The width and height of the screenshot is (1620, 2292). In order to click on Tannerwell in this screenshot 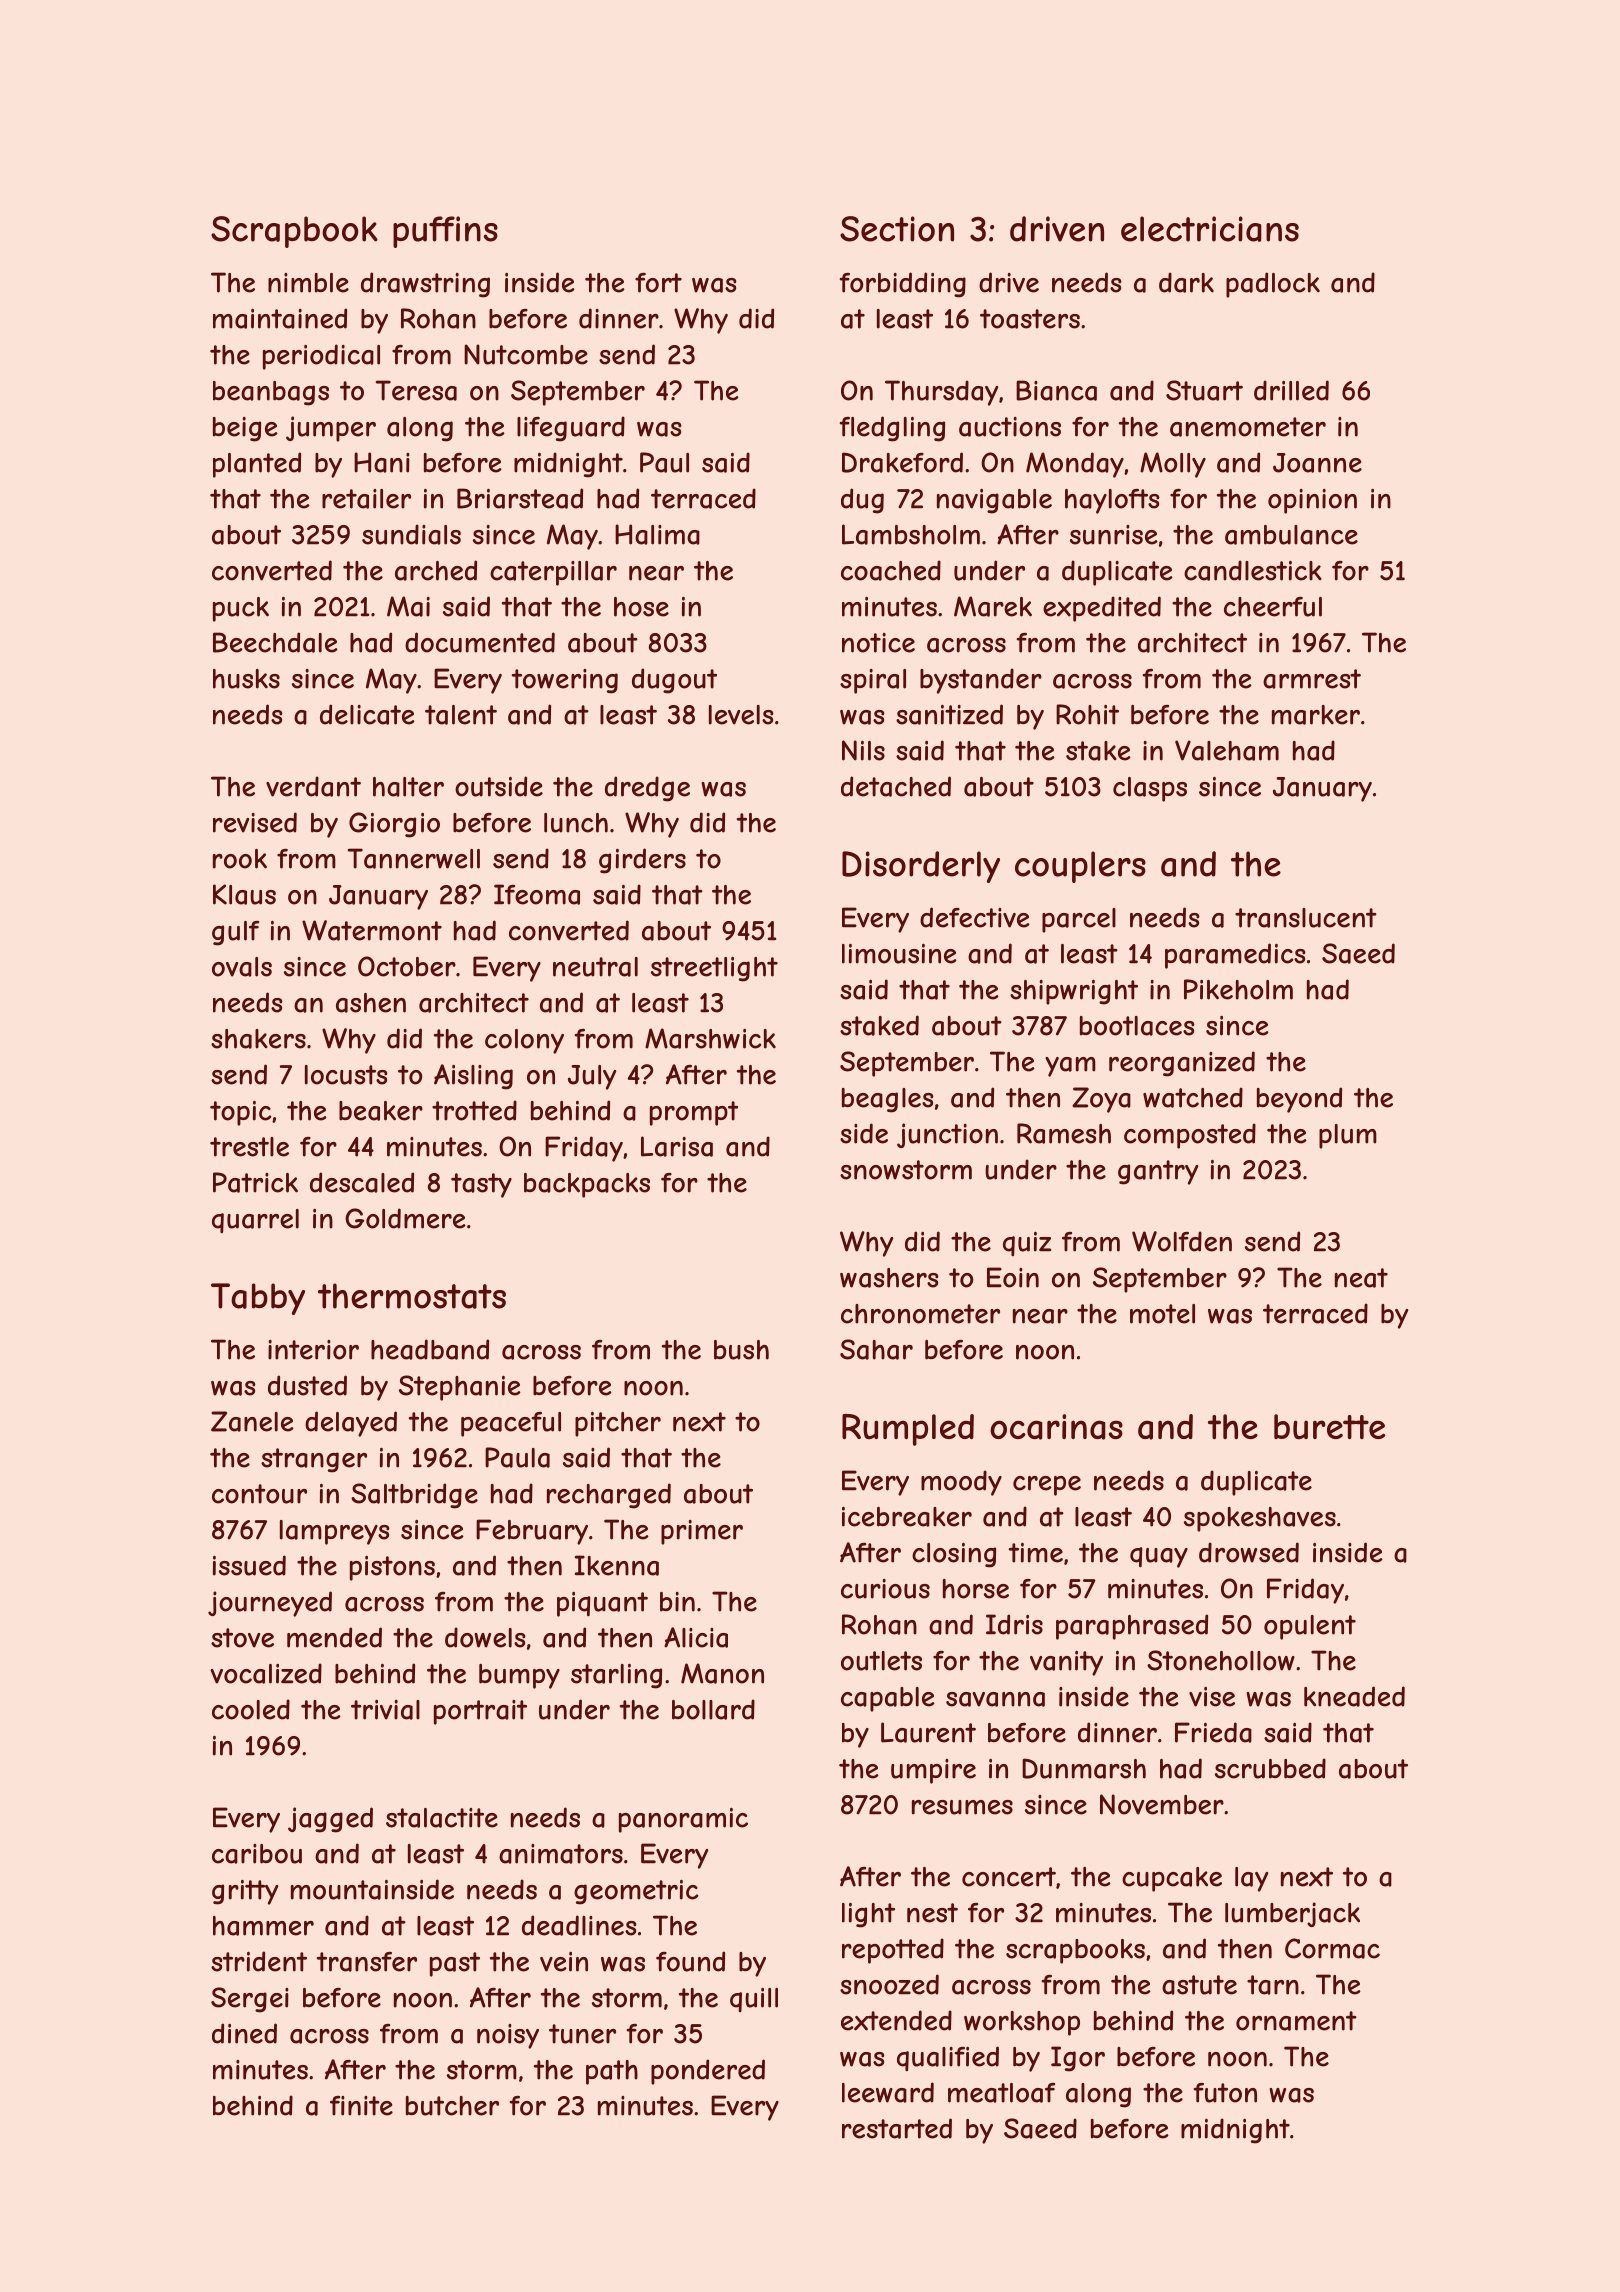, I will do `click(414, 858)`.
